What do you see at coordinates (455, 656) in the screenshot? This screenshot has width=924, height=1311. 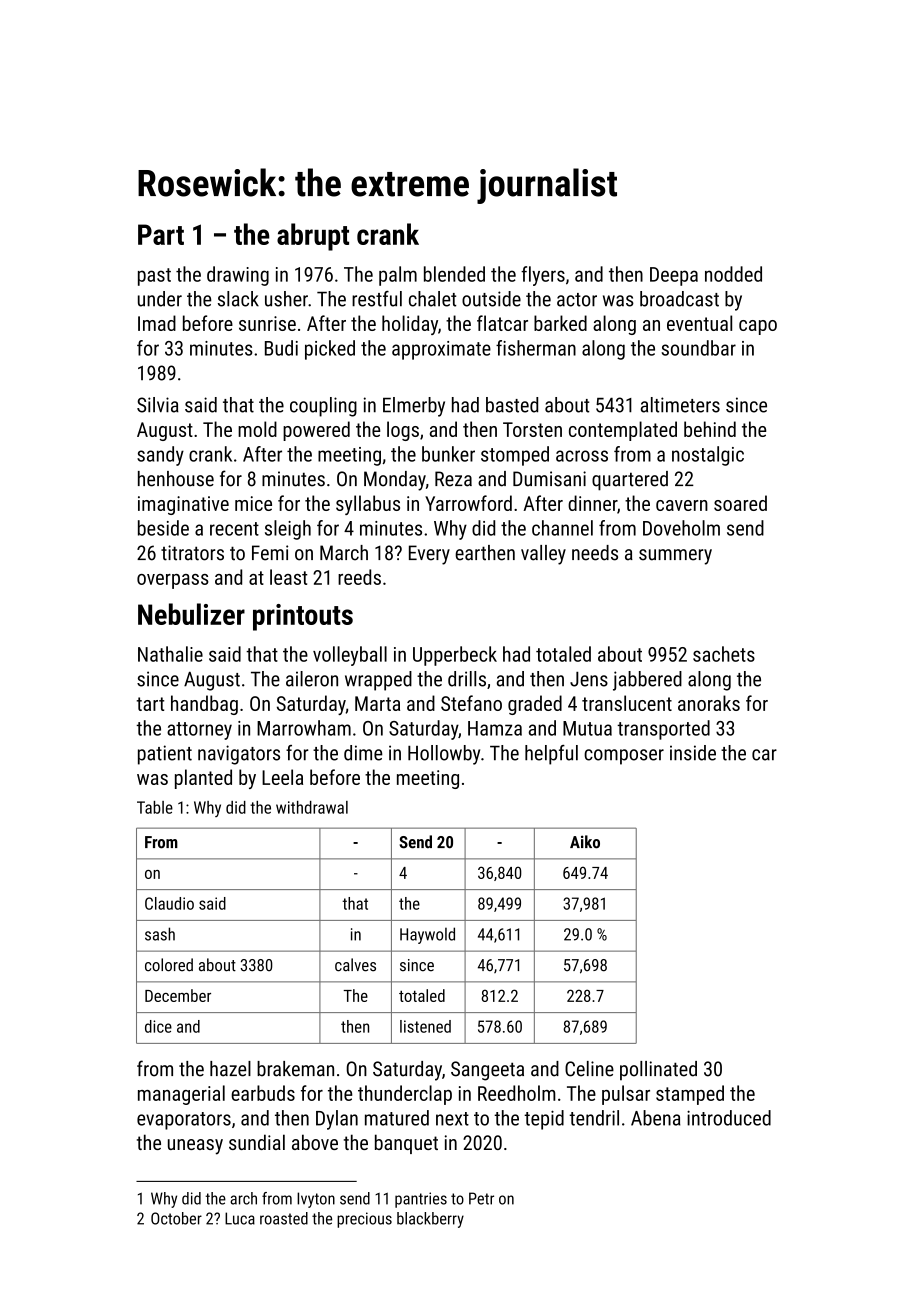 I see `Upperbeck` at bounding box center [455, 656].
